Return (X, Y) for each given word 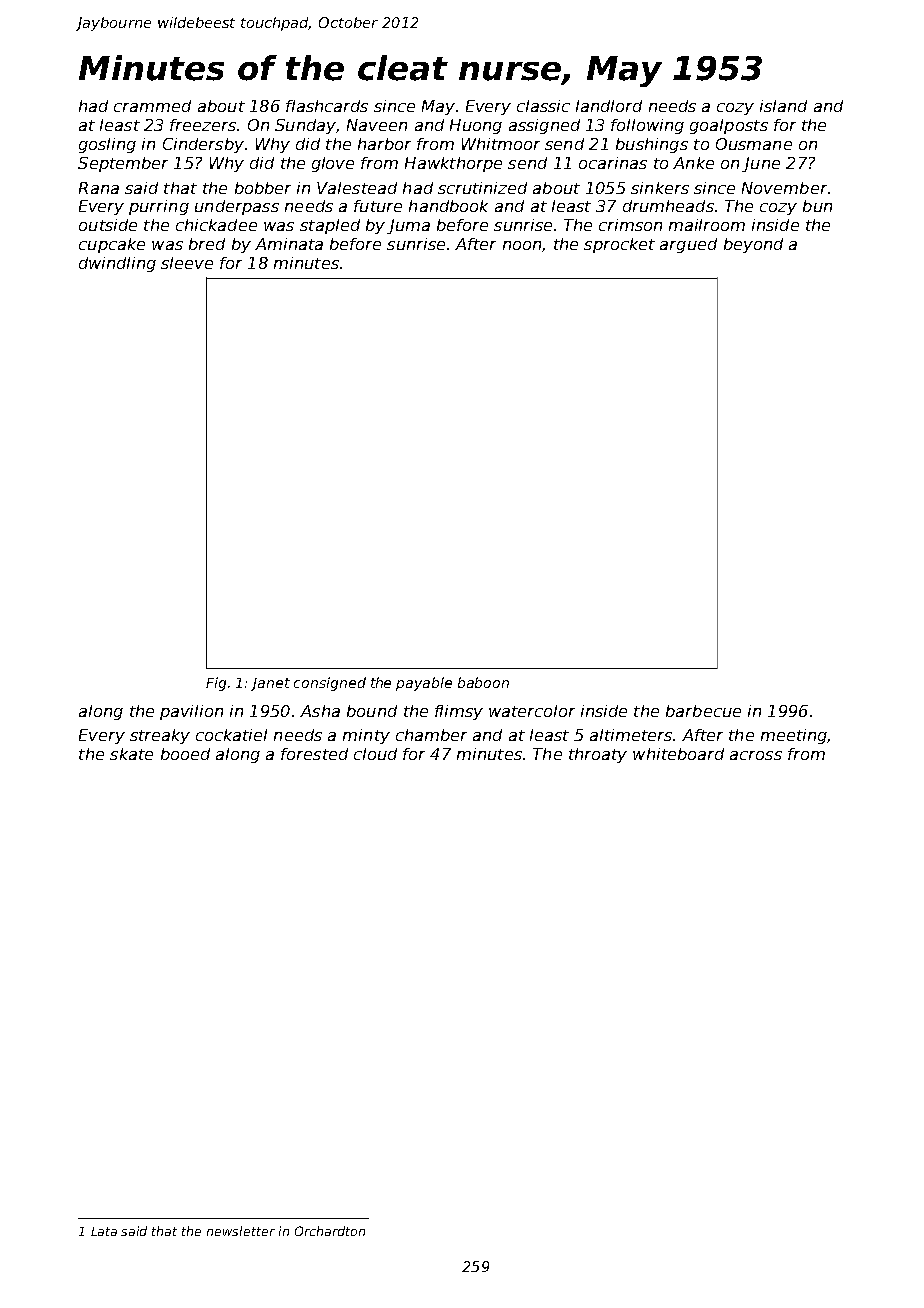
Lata (104, 1231)
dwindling (117, 264)
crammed (152, 106)
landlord (609, 106)
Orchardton (330, 1231)
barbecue (703, 711)
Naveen (377, 125)
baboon (483, 682)
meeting (794, 736)
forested (314, 754)
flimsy (459, 712)
